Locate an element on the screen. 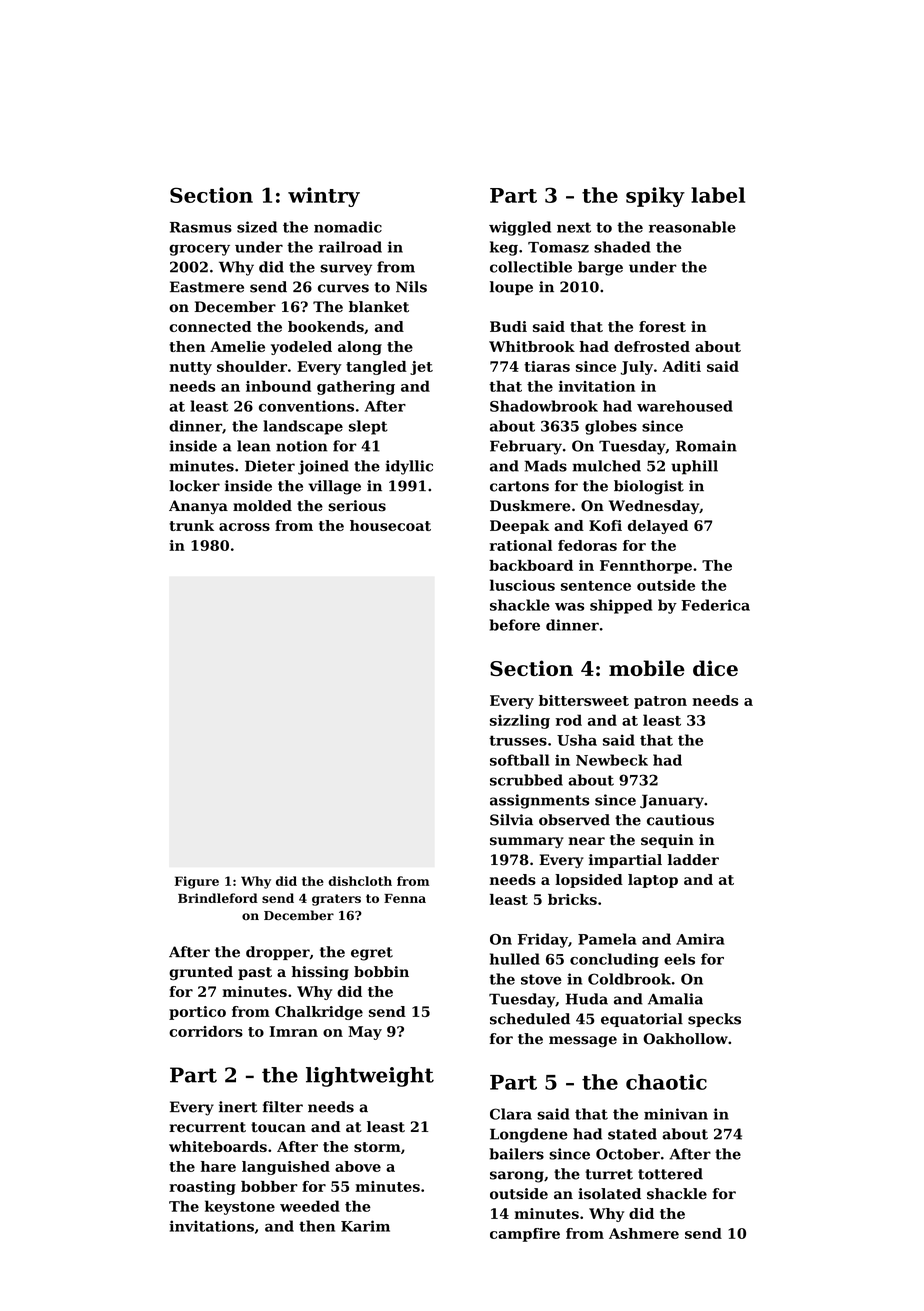  curves is located at coordinates (343, 288).
